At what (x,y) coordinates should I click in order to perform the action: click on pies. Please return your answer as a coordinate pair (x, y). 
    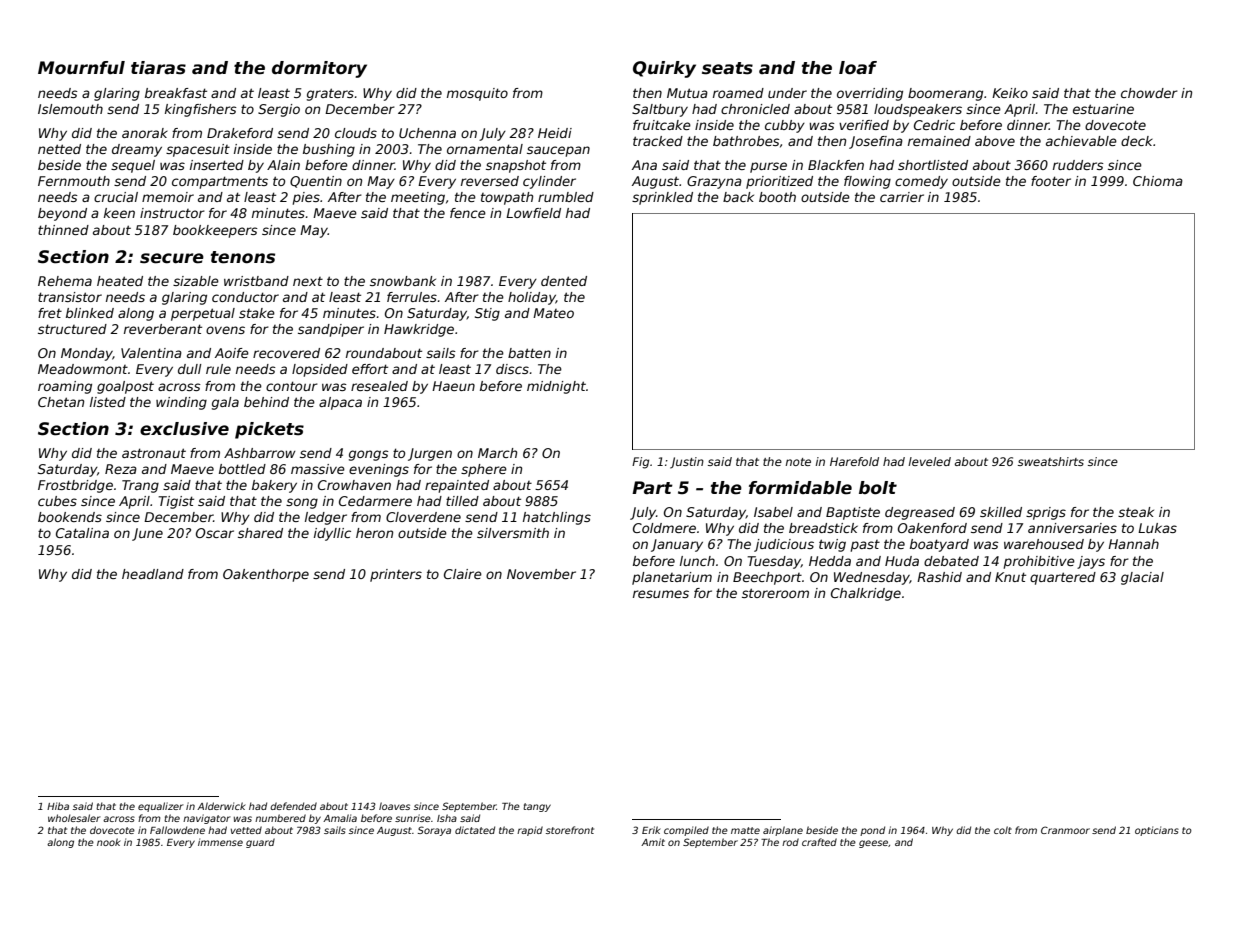
    Looking at the image, I should click on (306, 198).
